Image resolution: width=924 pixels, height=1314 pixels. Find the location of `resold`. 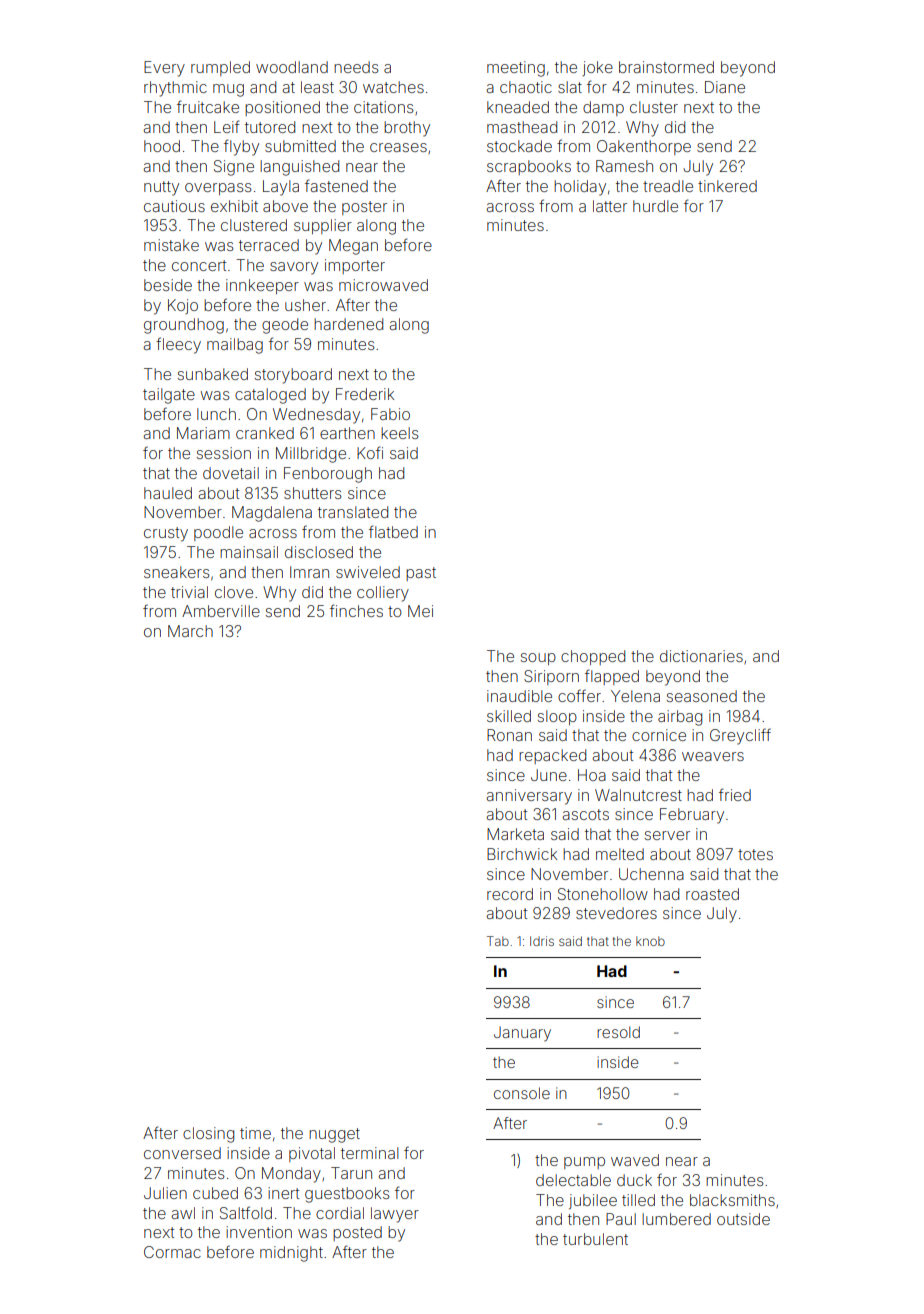

resold is located at coordinates (618, 1032).
